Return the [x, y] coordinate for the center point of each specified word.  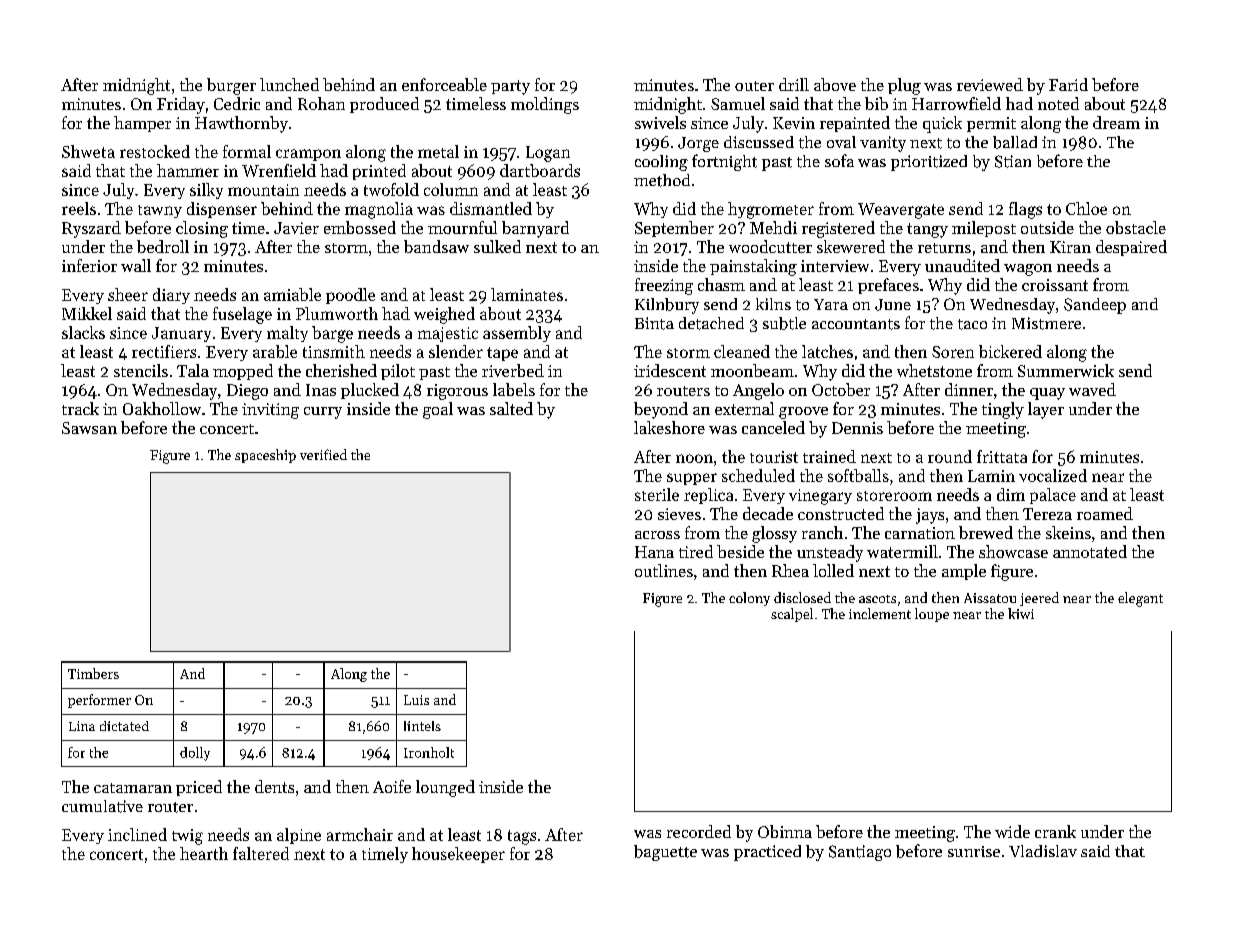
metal [438, 151]
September [674, 229]
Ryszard [91, 229]
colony [749, 599]
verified [323, 454]
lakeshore [669, 427]
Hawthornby [241, 124]
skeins [1068, 532]
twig [187, 837]
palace [1053, 496]
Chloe [1086, 208]
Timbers [93, 673]
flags [1025, 210]
